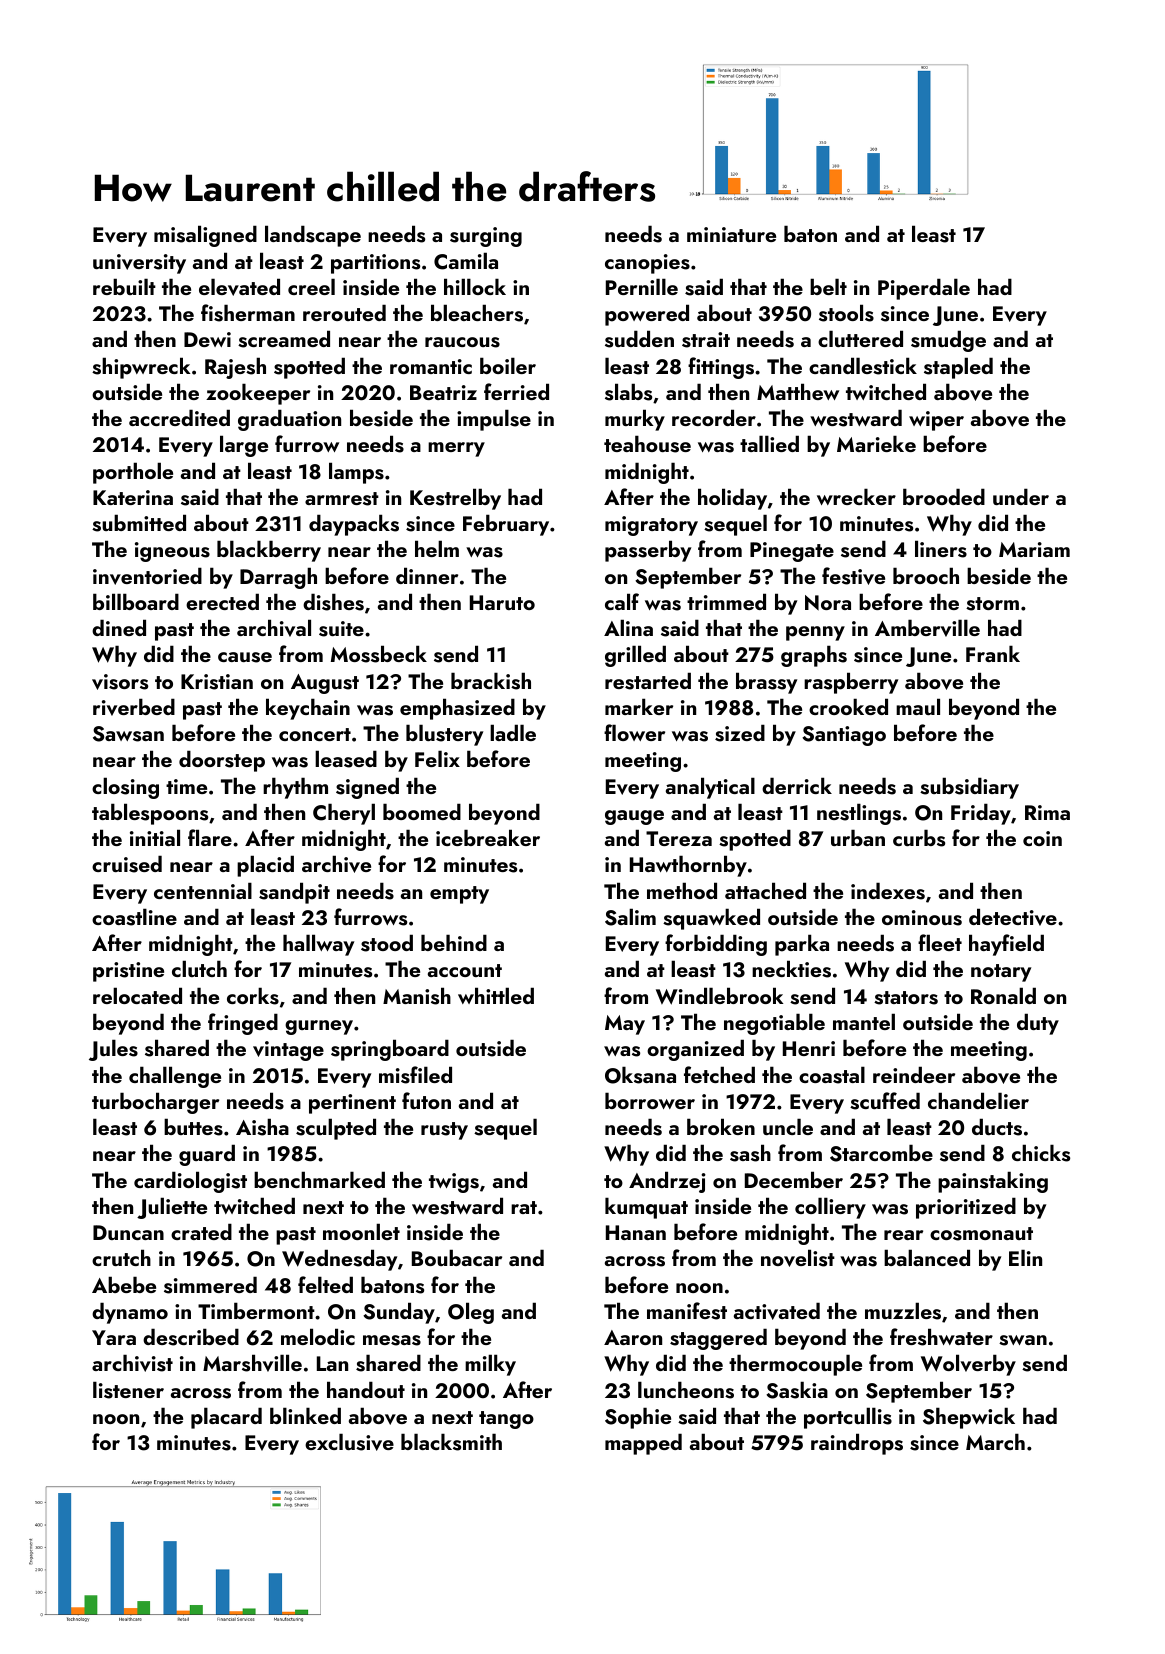 This screenshot has width=1165, height=1654. What do you see at coordinates (444, 1131) in the screenshot?
I see `rusty` at bounding box center [444, 1131].
